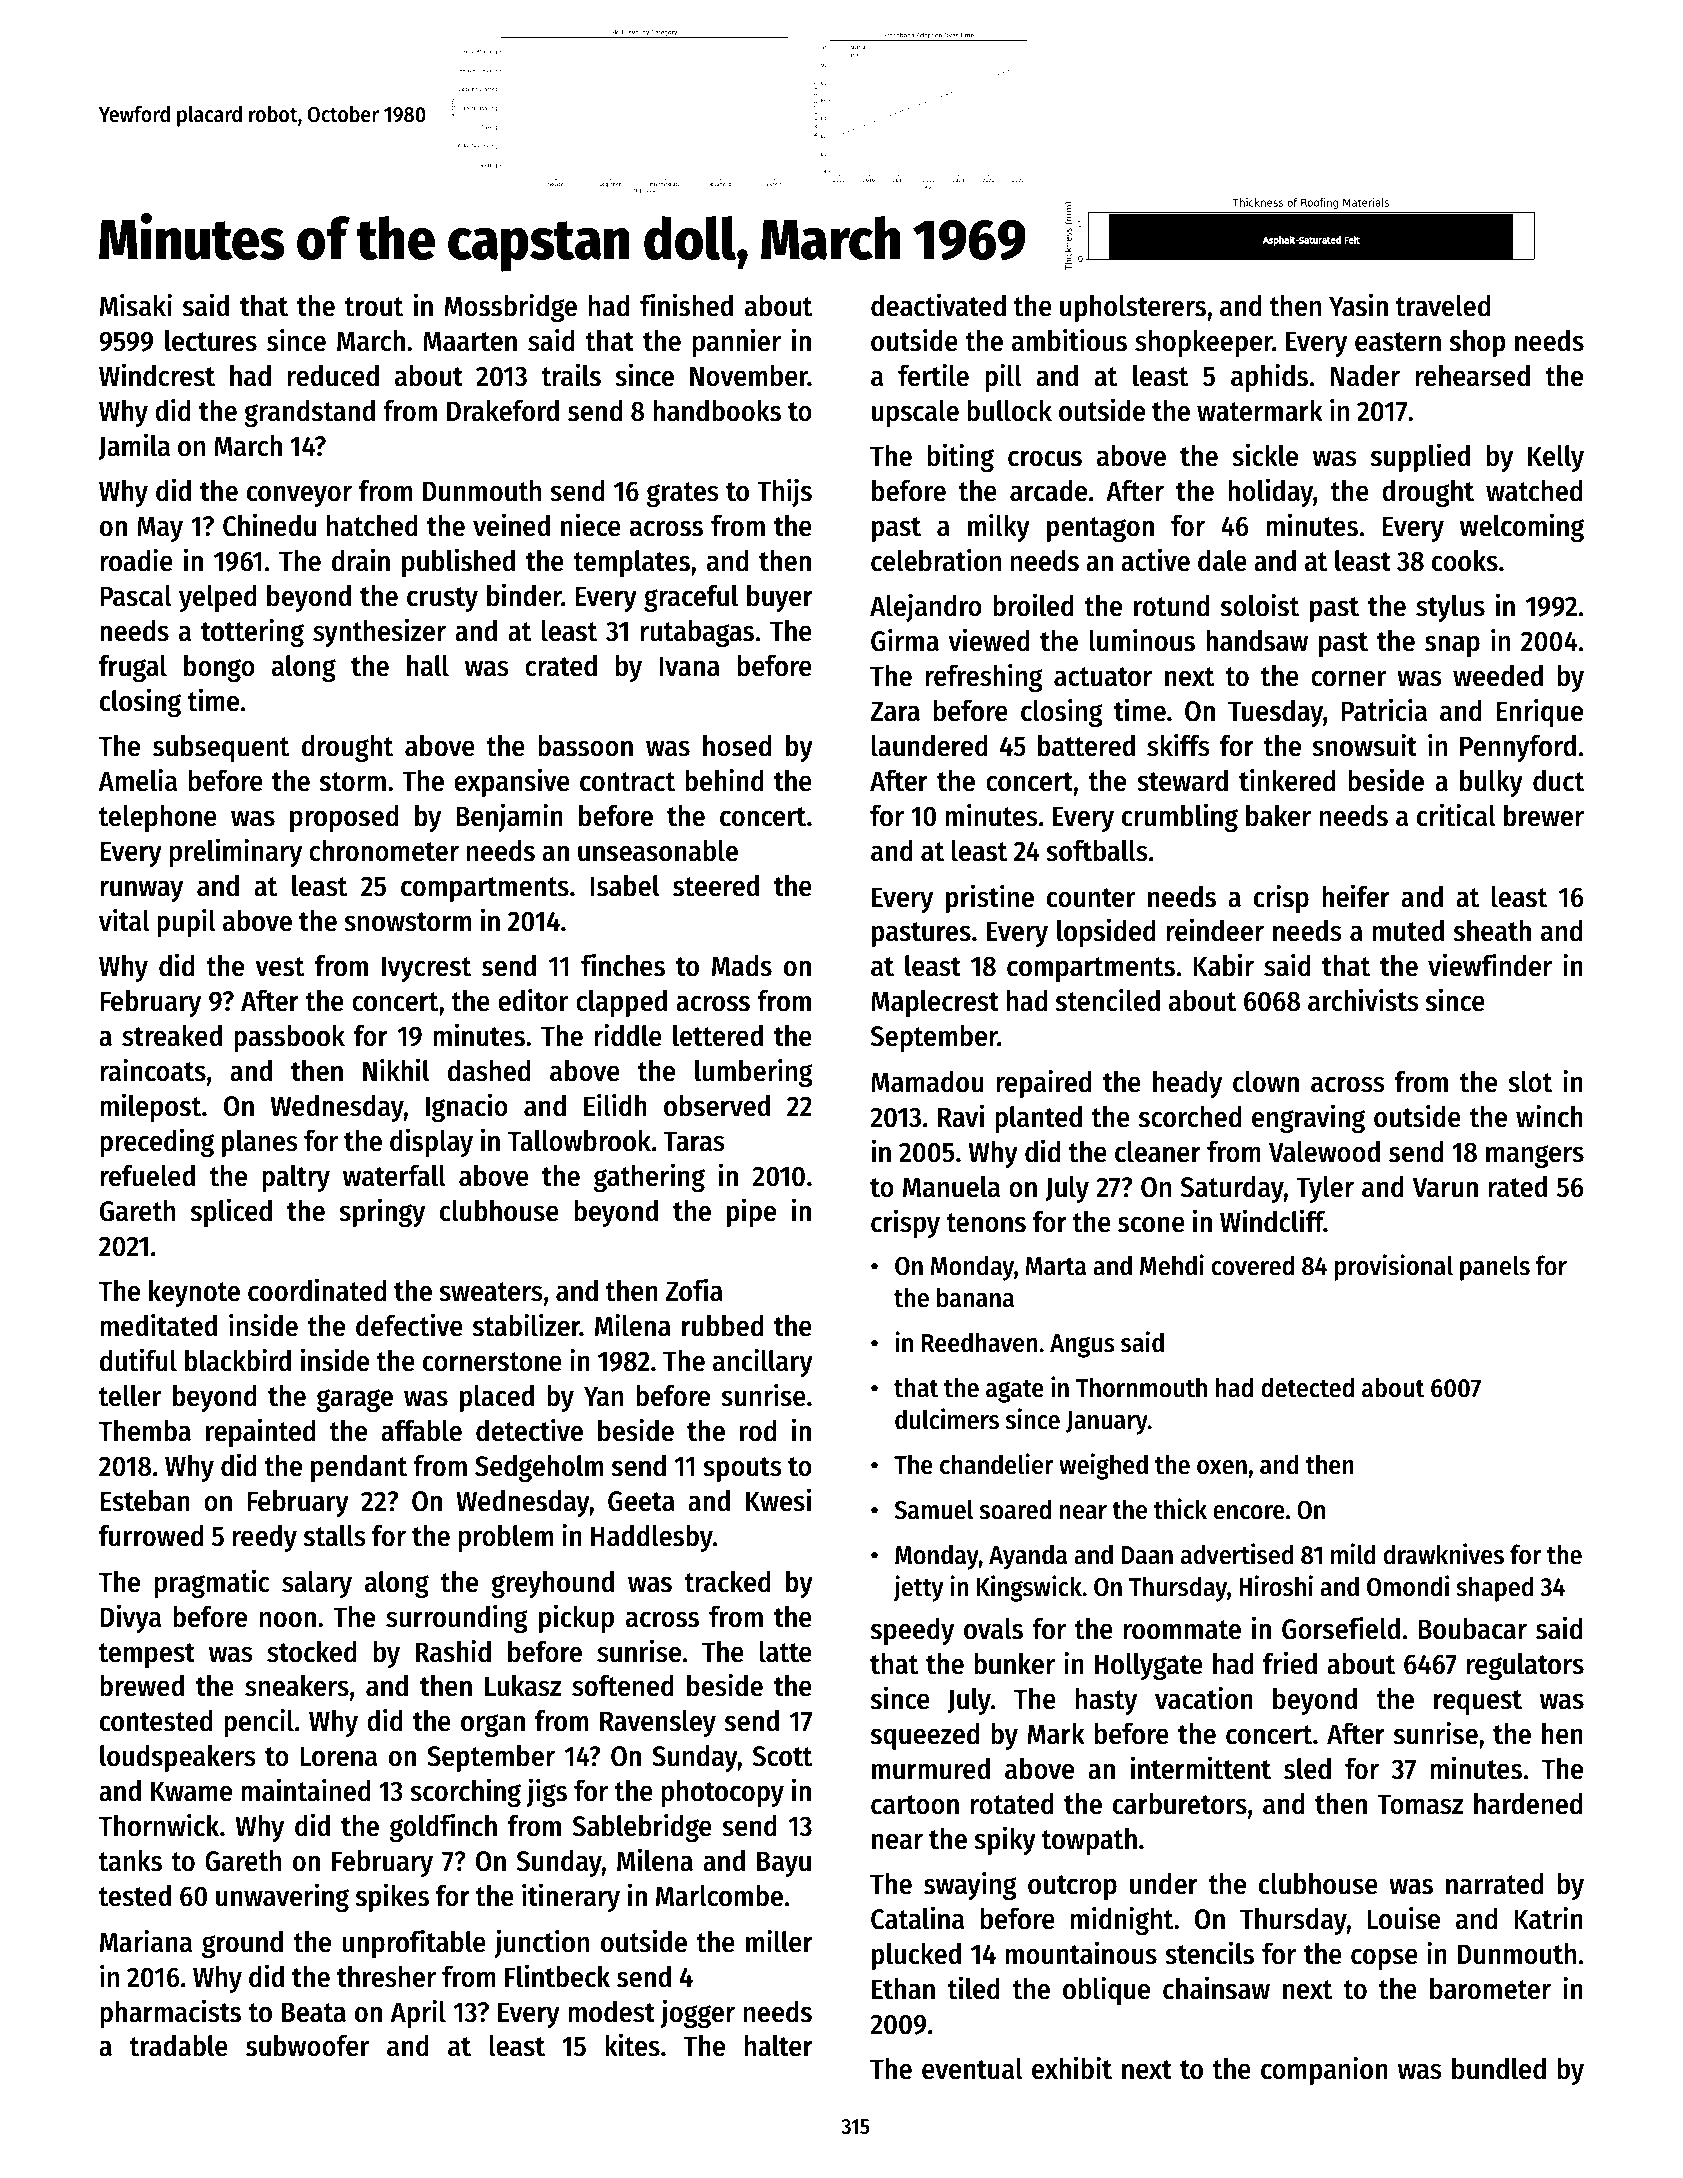  I want to click on fertile, so click(933, 375).
